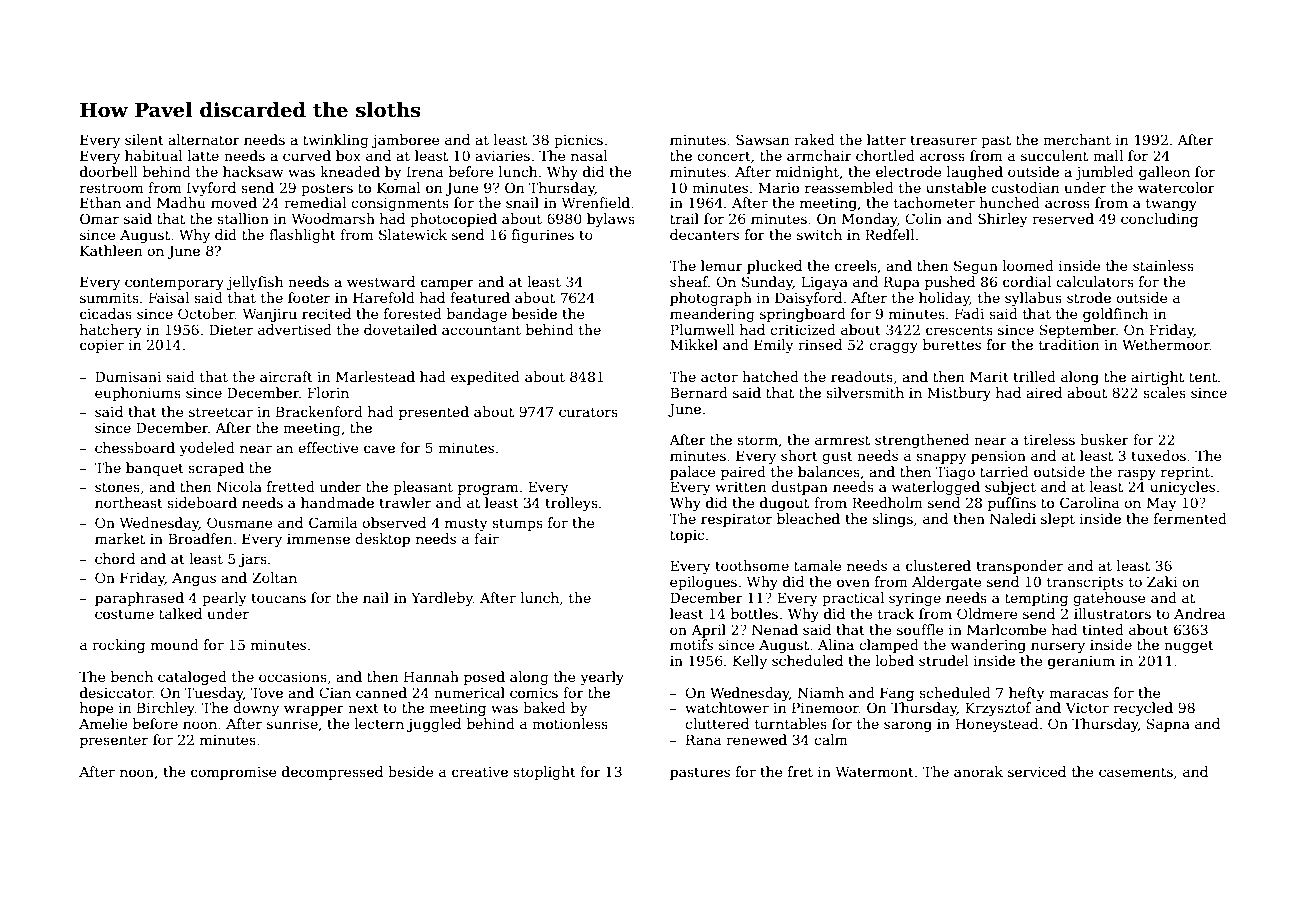 This screenshot has width=1308, height=924. I want to click on compromise, so click(233, 773).
